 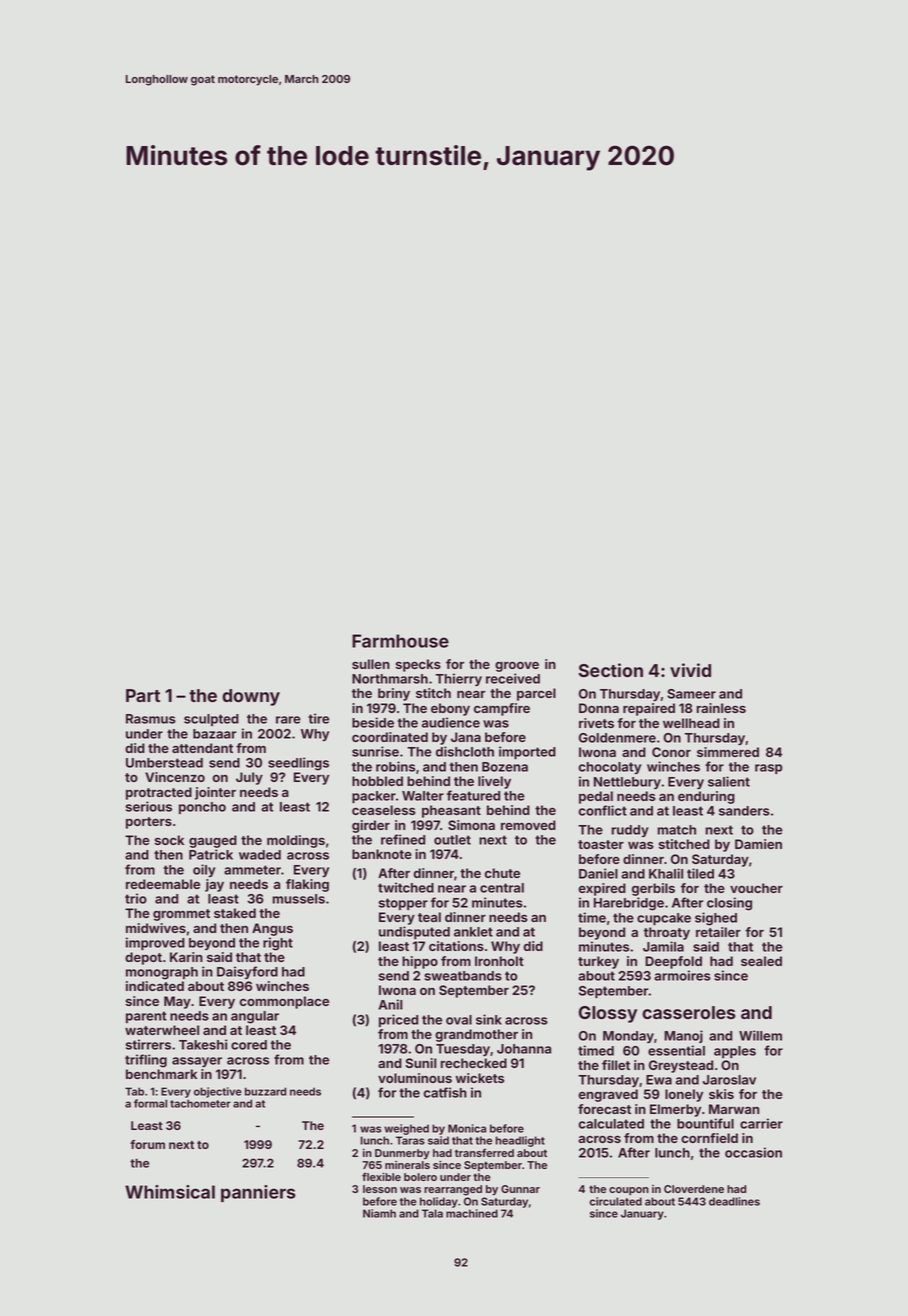 I want to click on deadlines, so click(x=734, y=1201).
